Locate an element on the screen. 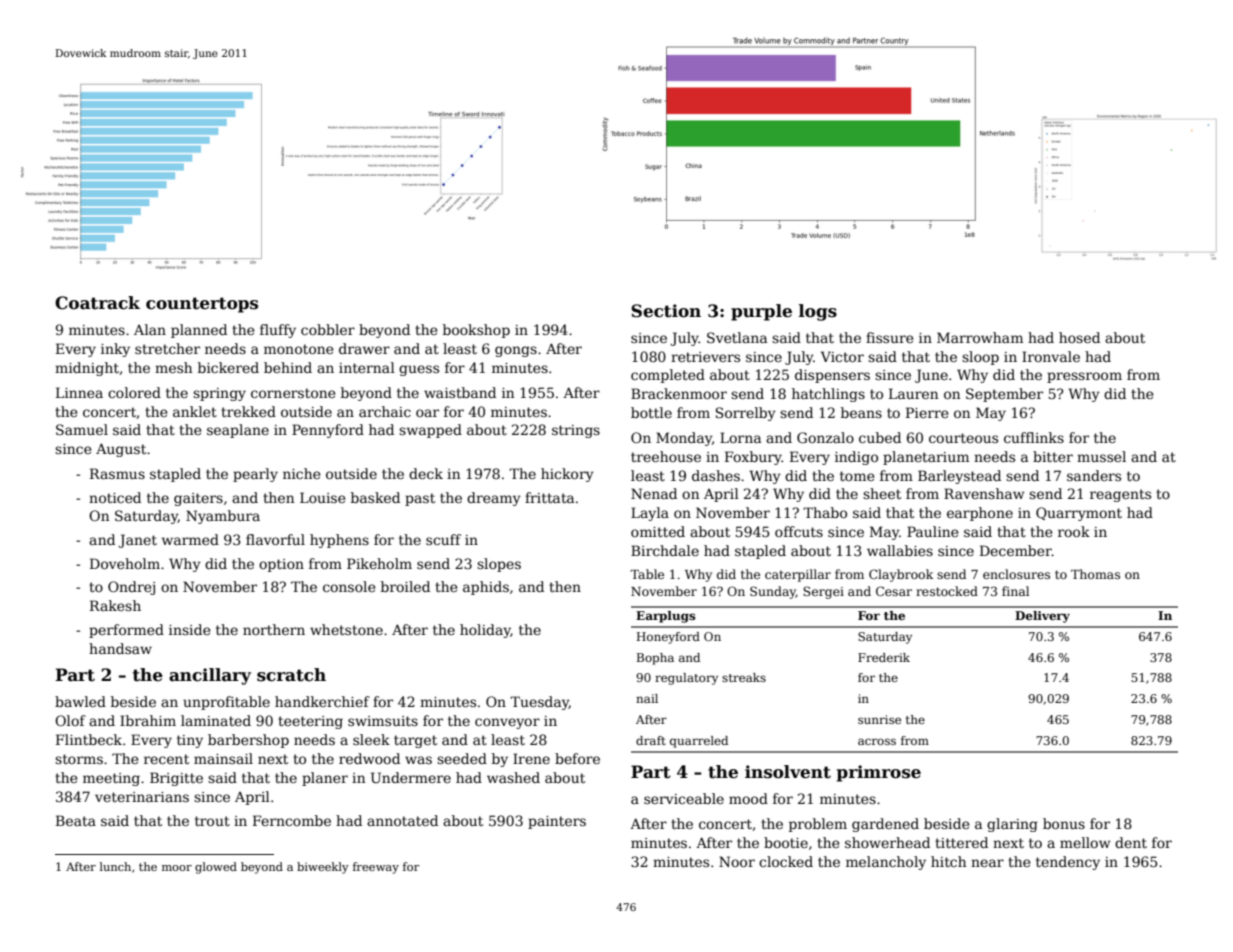  logs is located at coordinates (818, 312).
